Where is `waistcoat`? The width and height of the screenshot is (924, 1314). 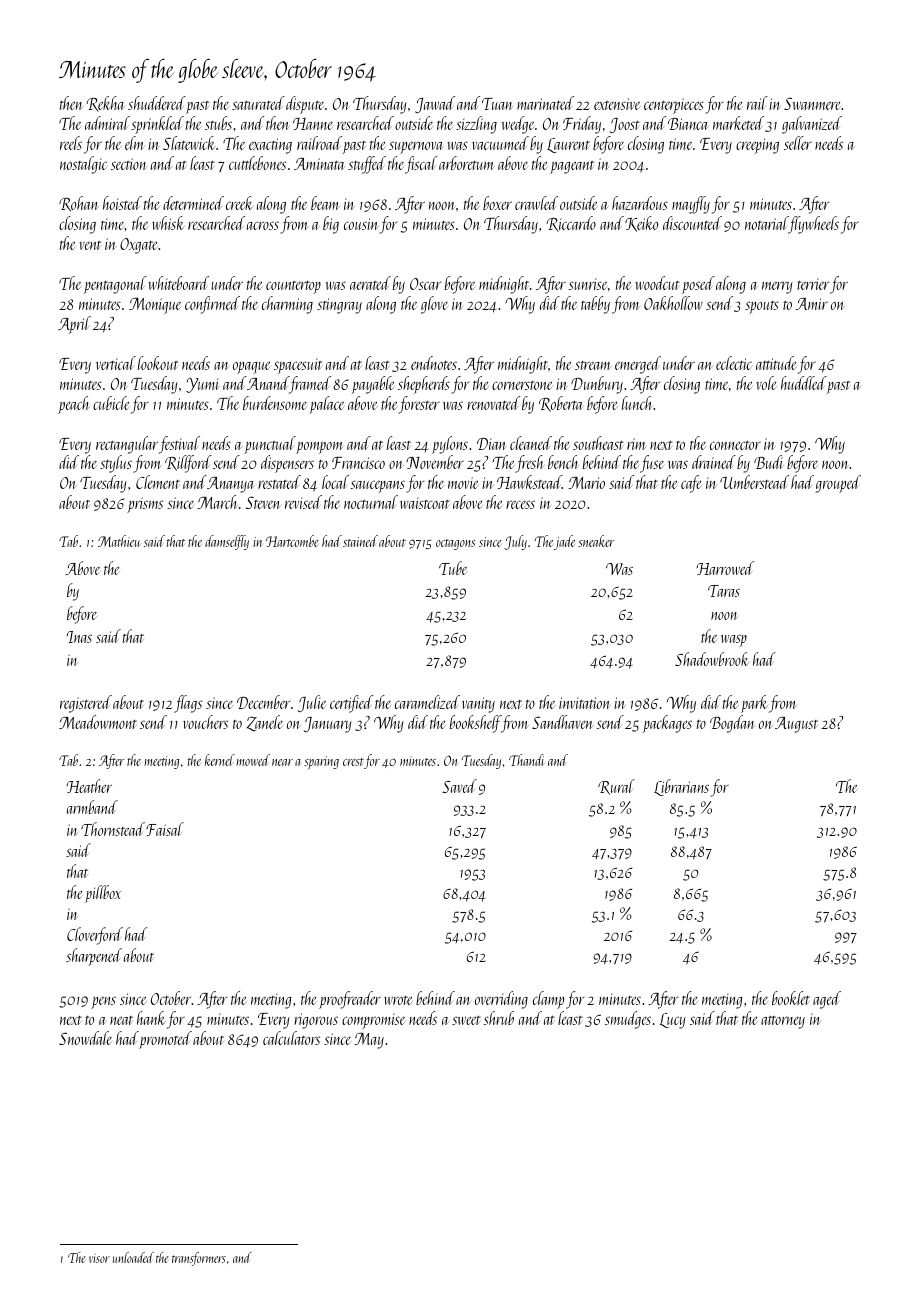
waistcoat is located at coordinates (424, 503).
